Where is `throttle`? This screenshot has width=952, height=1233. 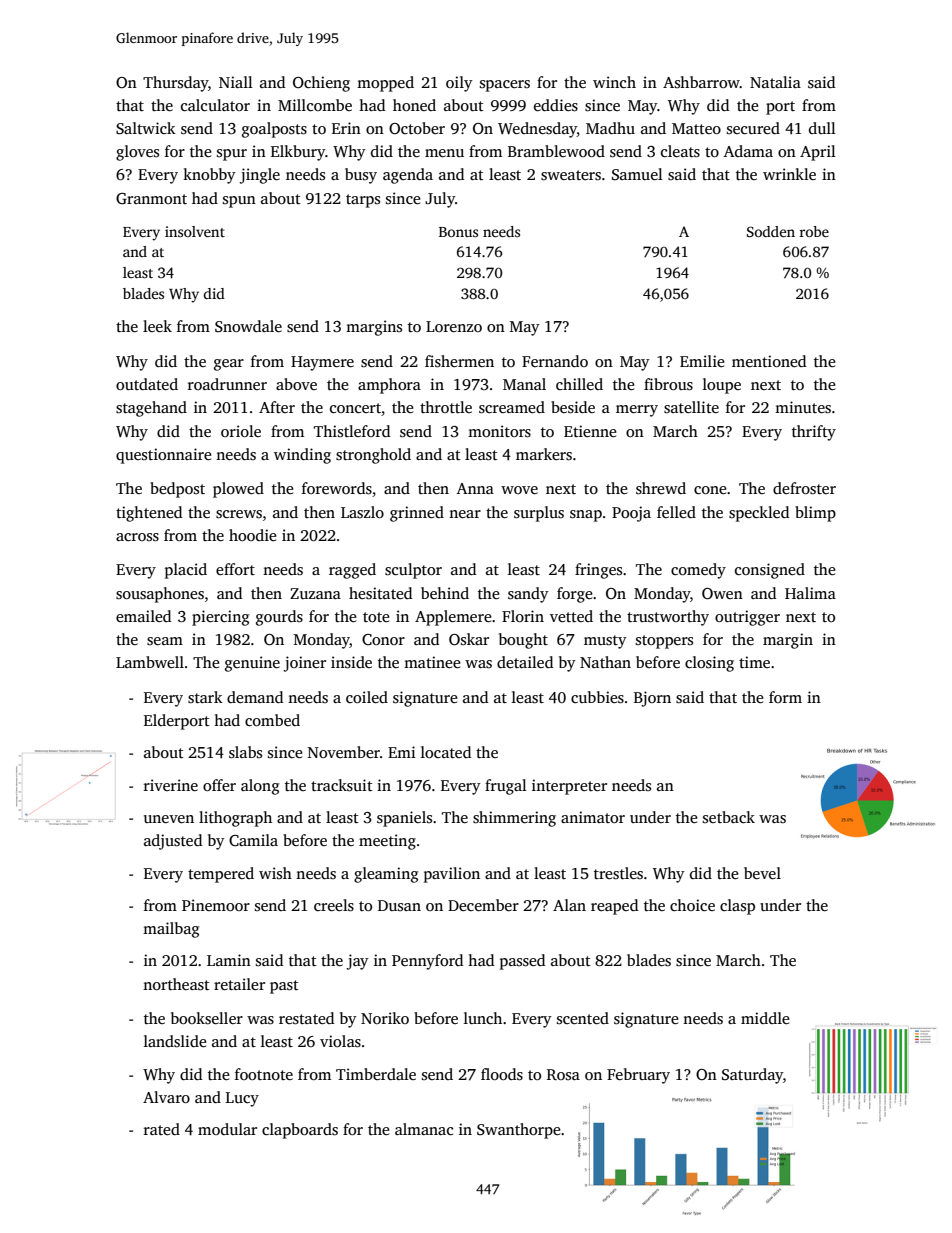
throttle is located at coordinates (446, 407).
